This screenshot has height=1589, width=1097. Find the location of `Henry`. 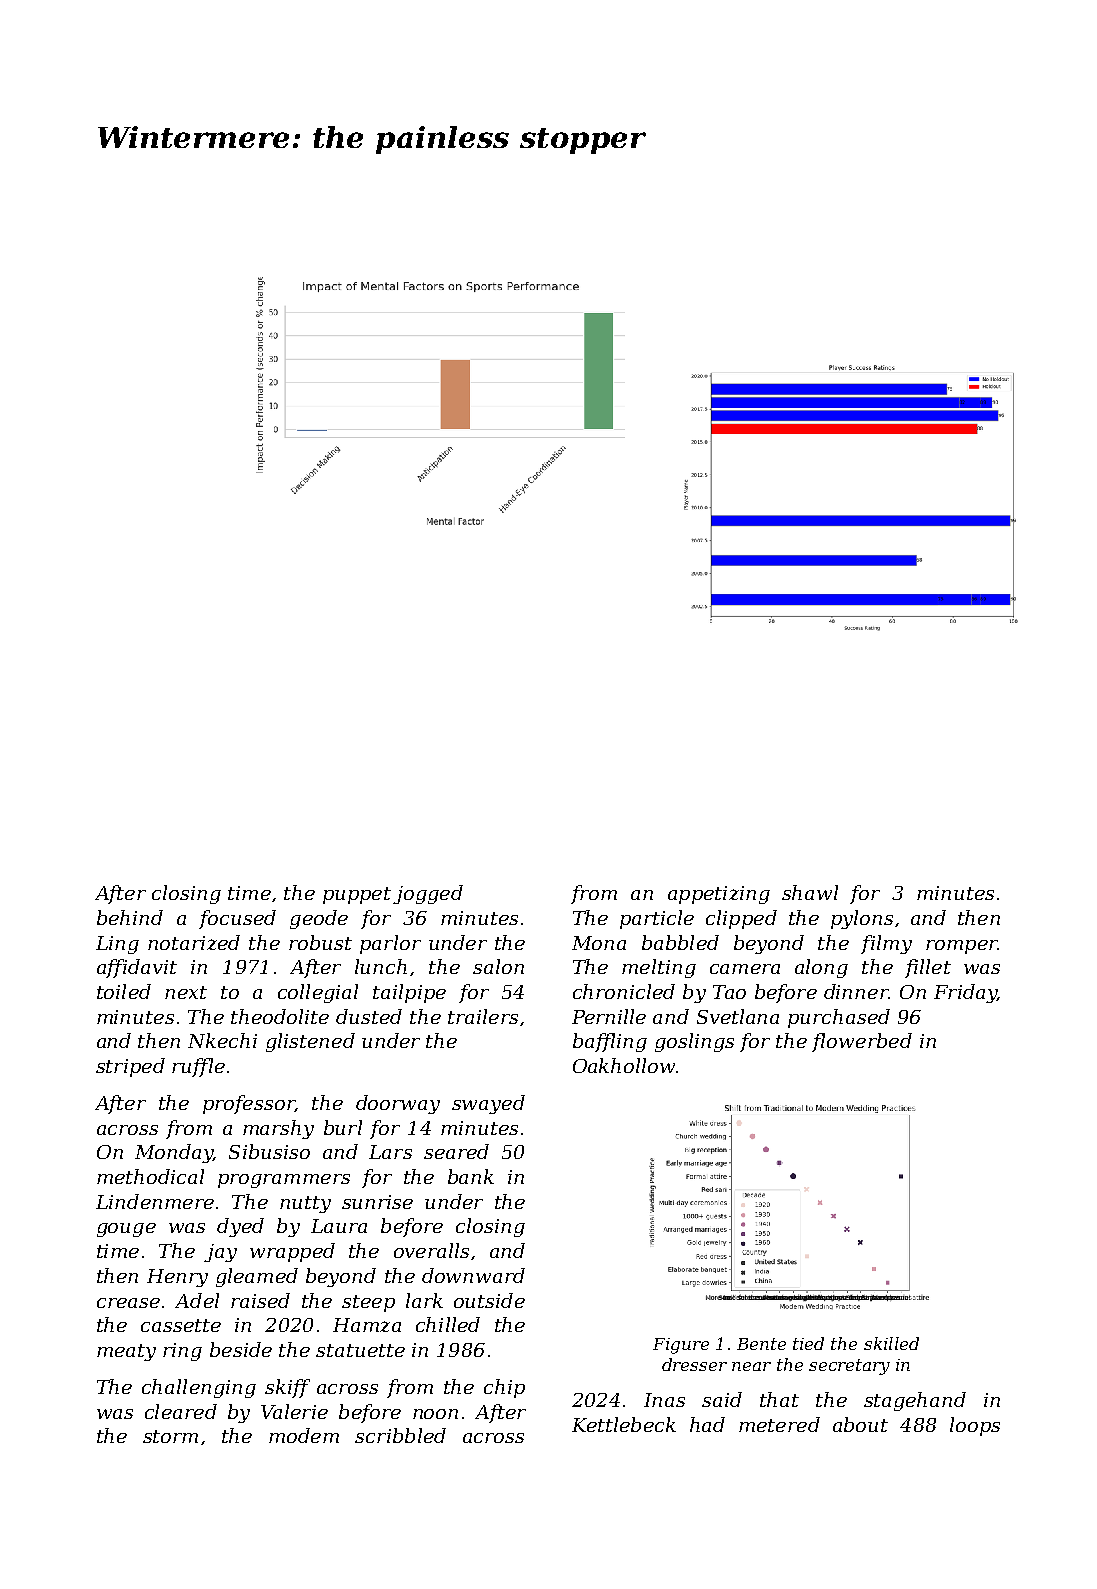

Henry is located at coordinates (177, 1278).
